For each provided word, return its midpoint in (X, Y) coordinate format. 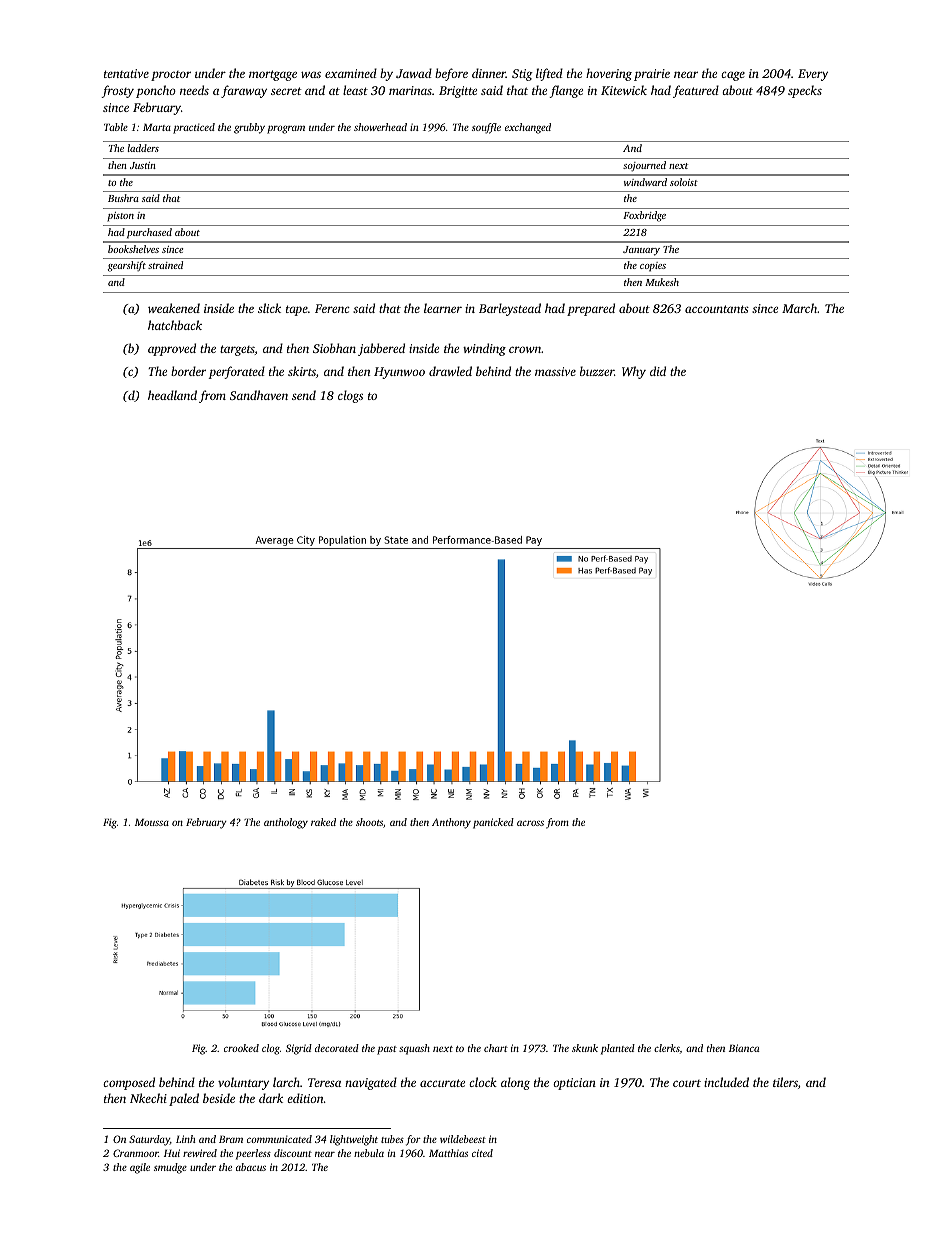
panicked (493, 823)
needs (194, 90)
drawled (450, 371)
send (304, 395)
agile (140, 1168)
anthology (286, 823)
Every (813, 75)
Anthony (451, 823)
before (451, 74)
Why (634, 372)
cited (482, 1153)
